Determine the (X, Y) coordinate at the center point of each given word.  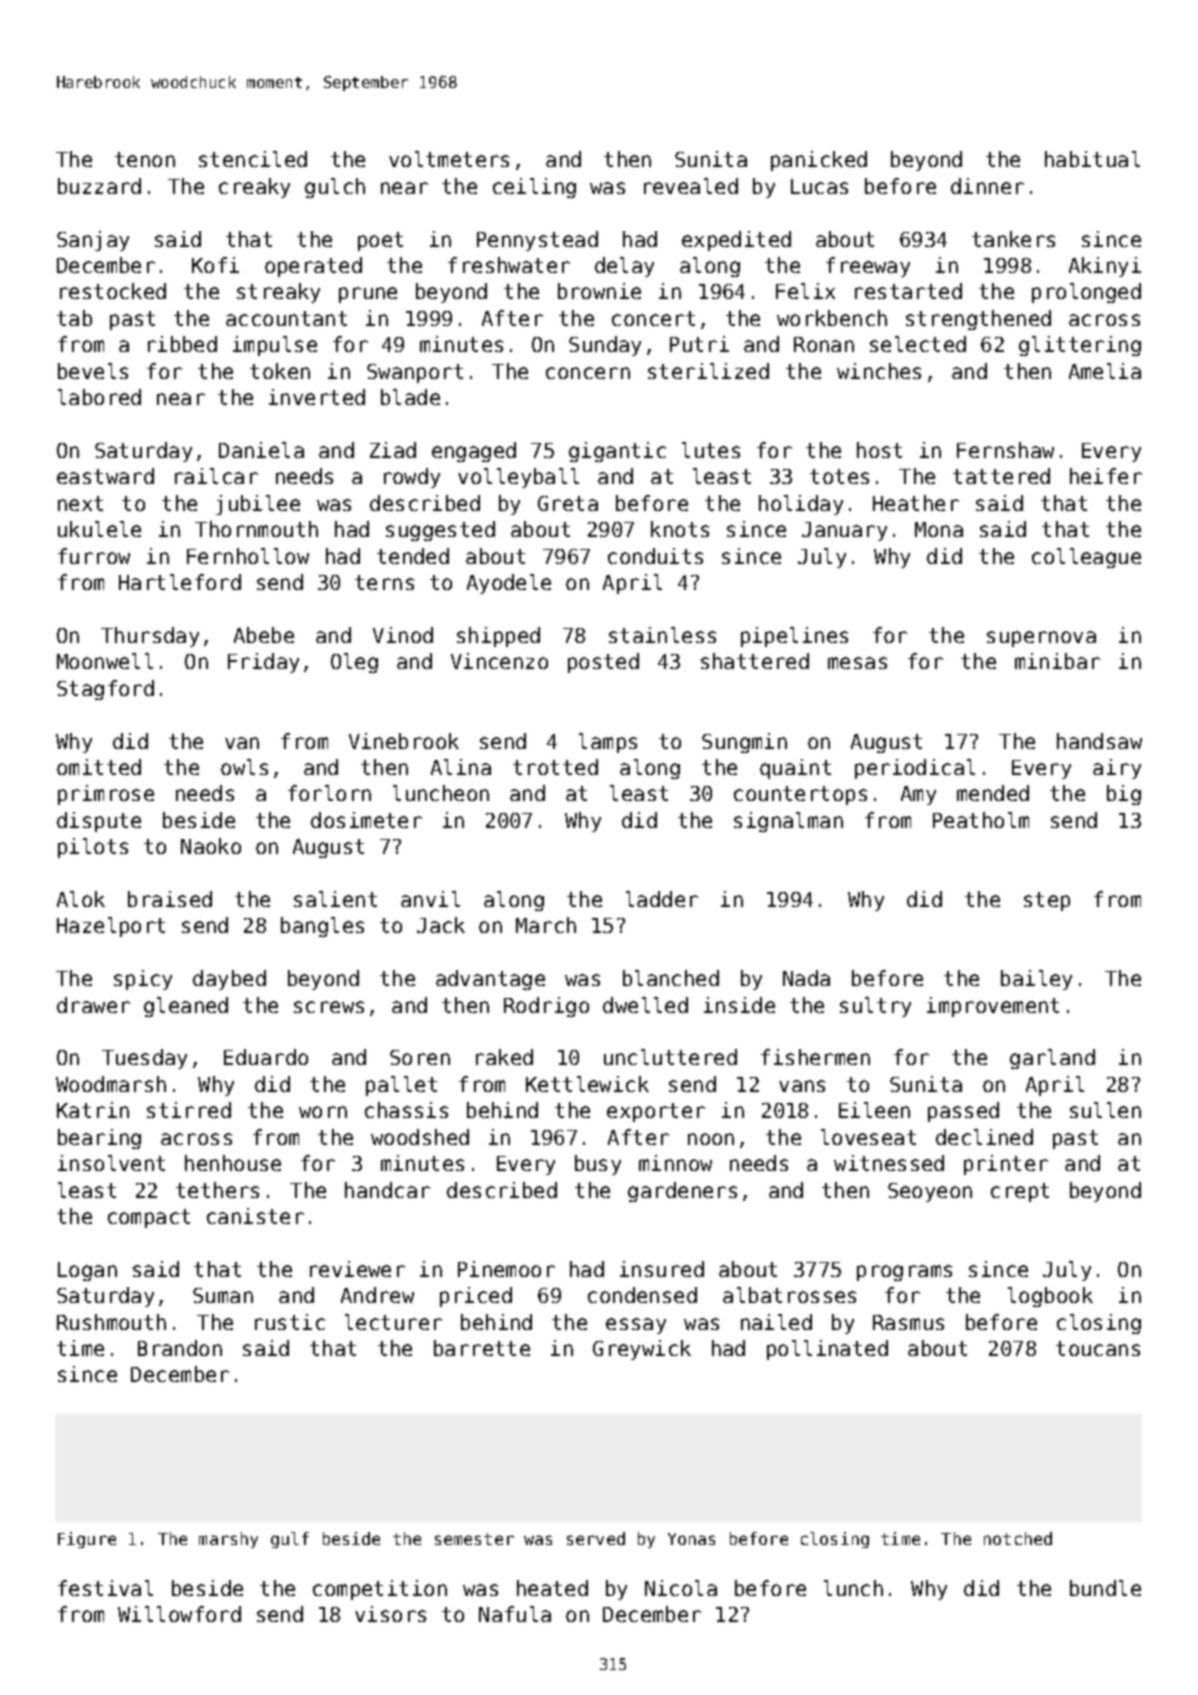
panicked (819, 161)
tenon (145, 159)
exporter (656, 1112)
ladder (662, 899)
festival (105, 1588)
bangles (322, 927)
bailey (1036, 980)
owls (244, 767)
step (1047, 901)
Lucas (819, 186)
